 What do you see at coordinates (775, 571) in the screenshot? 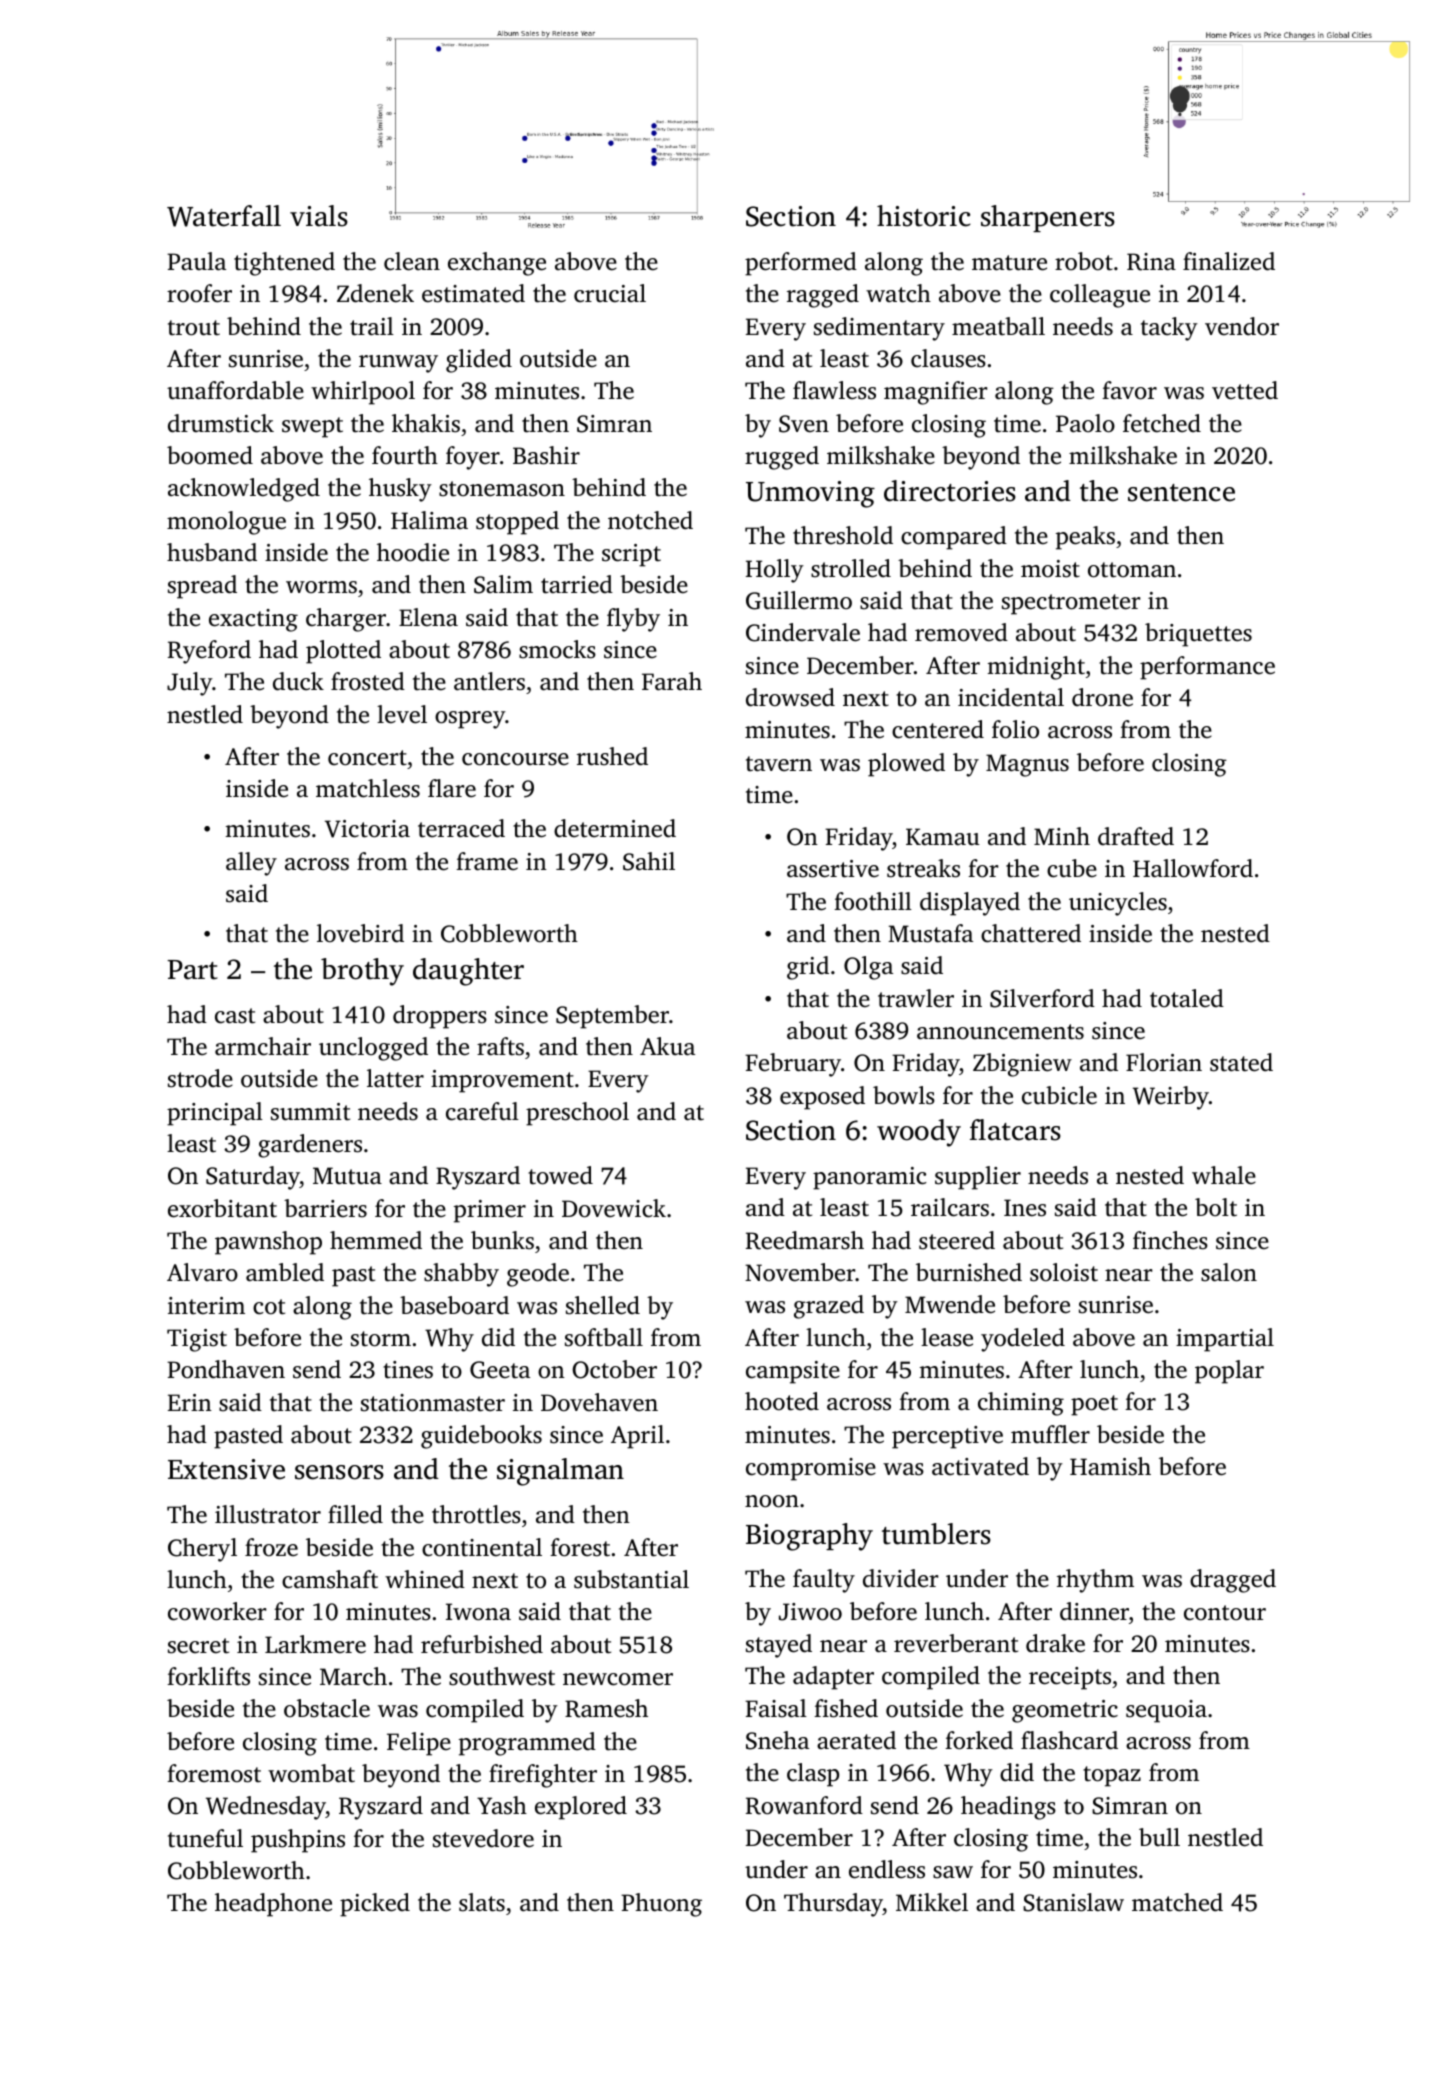
I see `Holly` at bounding box center [775, 571].
